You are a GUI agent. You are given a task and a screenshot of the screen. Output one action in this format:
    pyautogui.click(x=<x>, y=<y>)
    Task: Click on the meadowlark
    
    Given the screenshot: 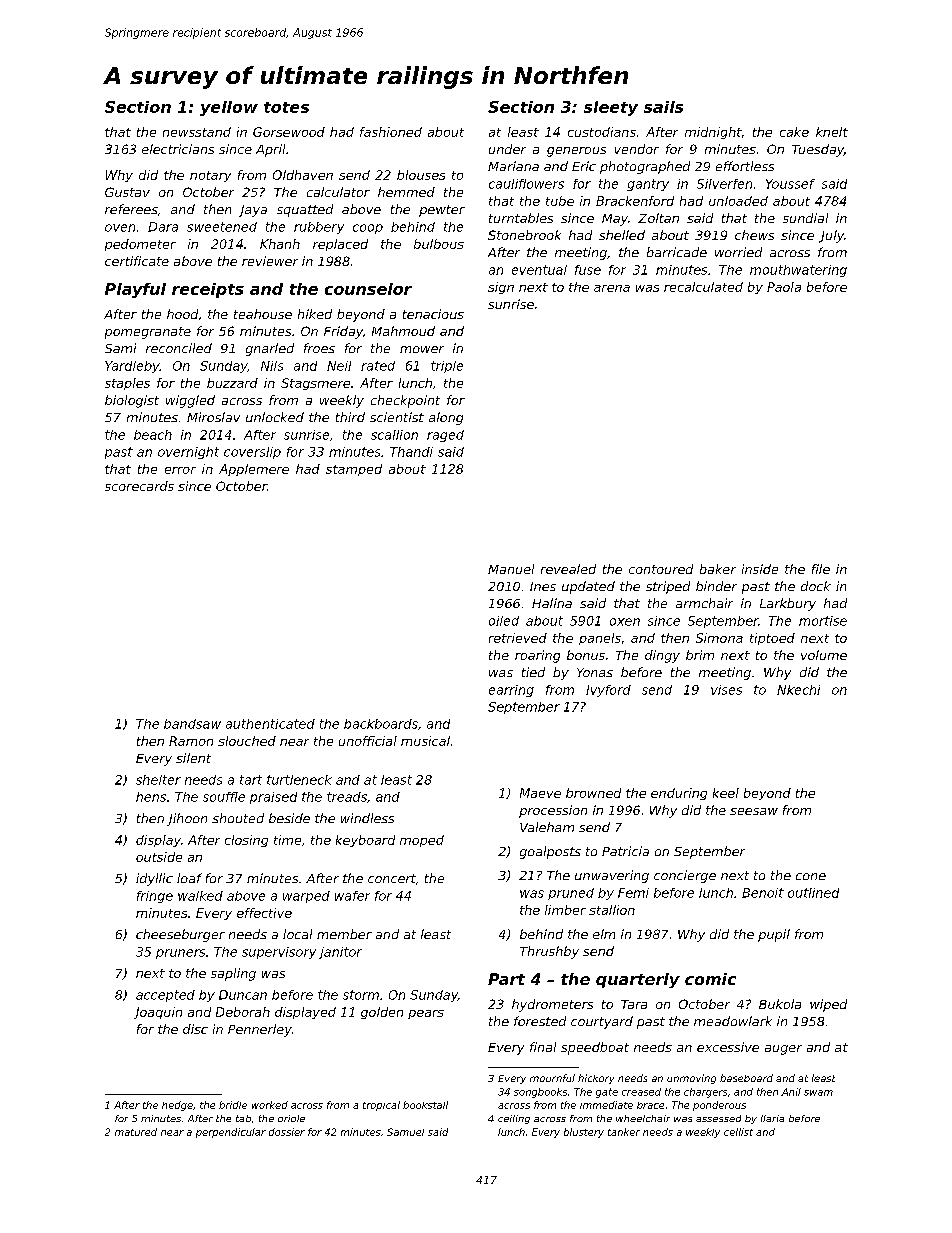 What is the action you would take?
    pyautogui.click(x=733, y=1021)
